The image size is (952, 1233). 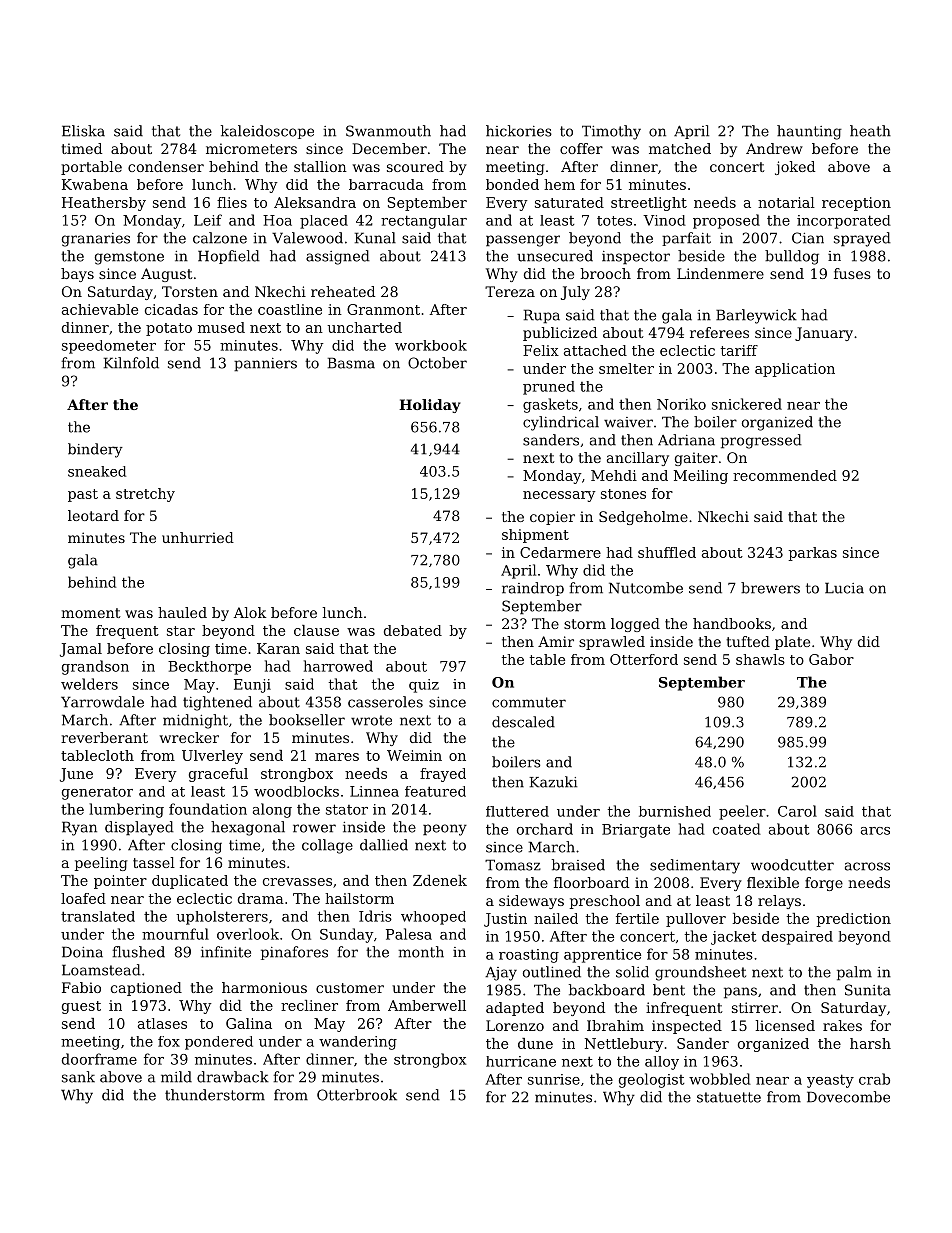 What do you see at coordinates (181, 631) in the screenshot?
I see `star` at bounding box center [181, 631].
